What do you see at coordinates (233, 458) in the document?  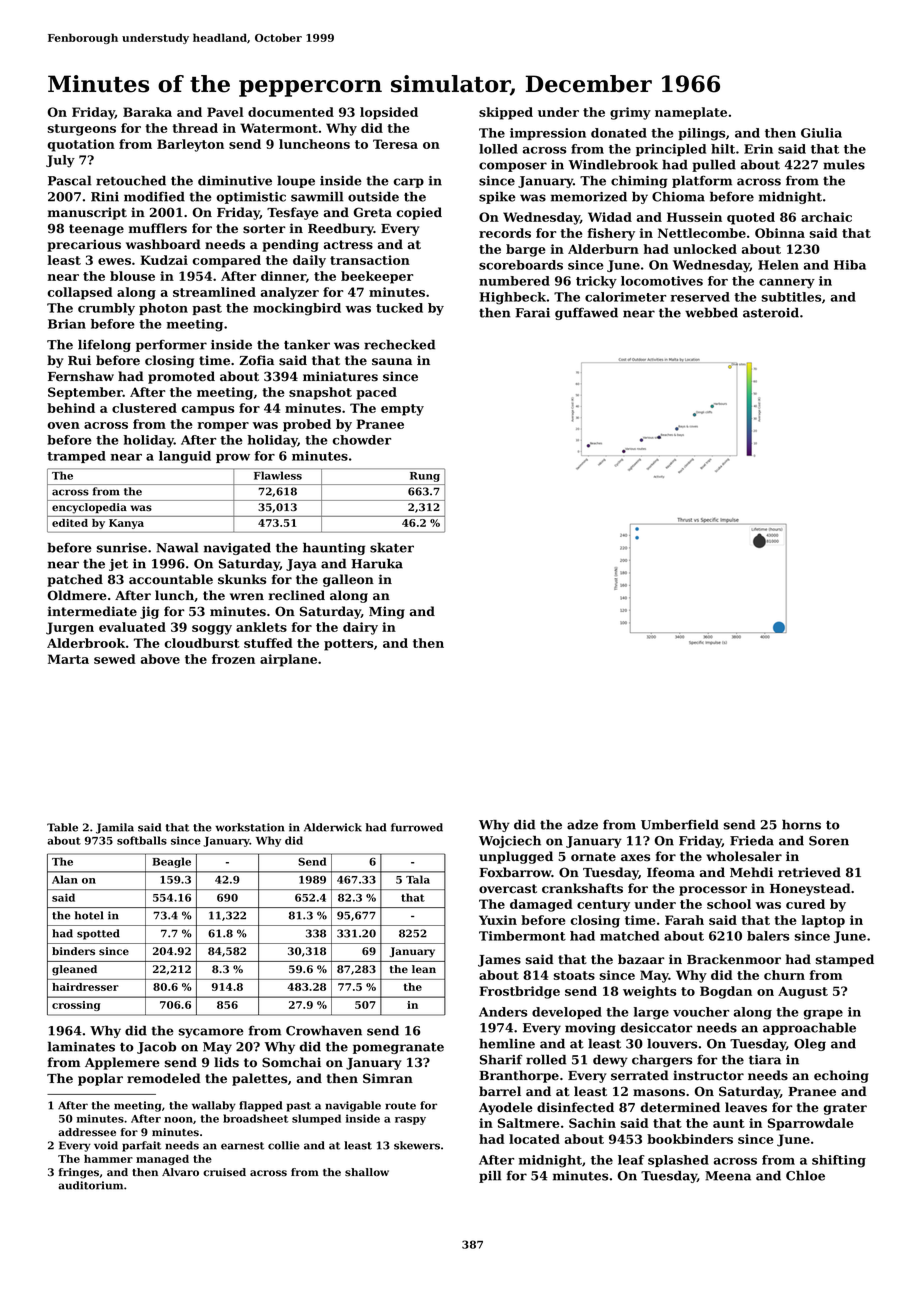 I see `prow` at bounding box center [233, 458].
